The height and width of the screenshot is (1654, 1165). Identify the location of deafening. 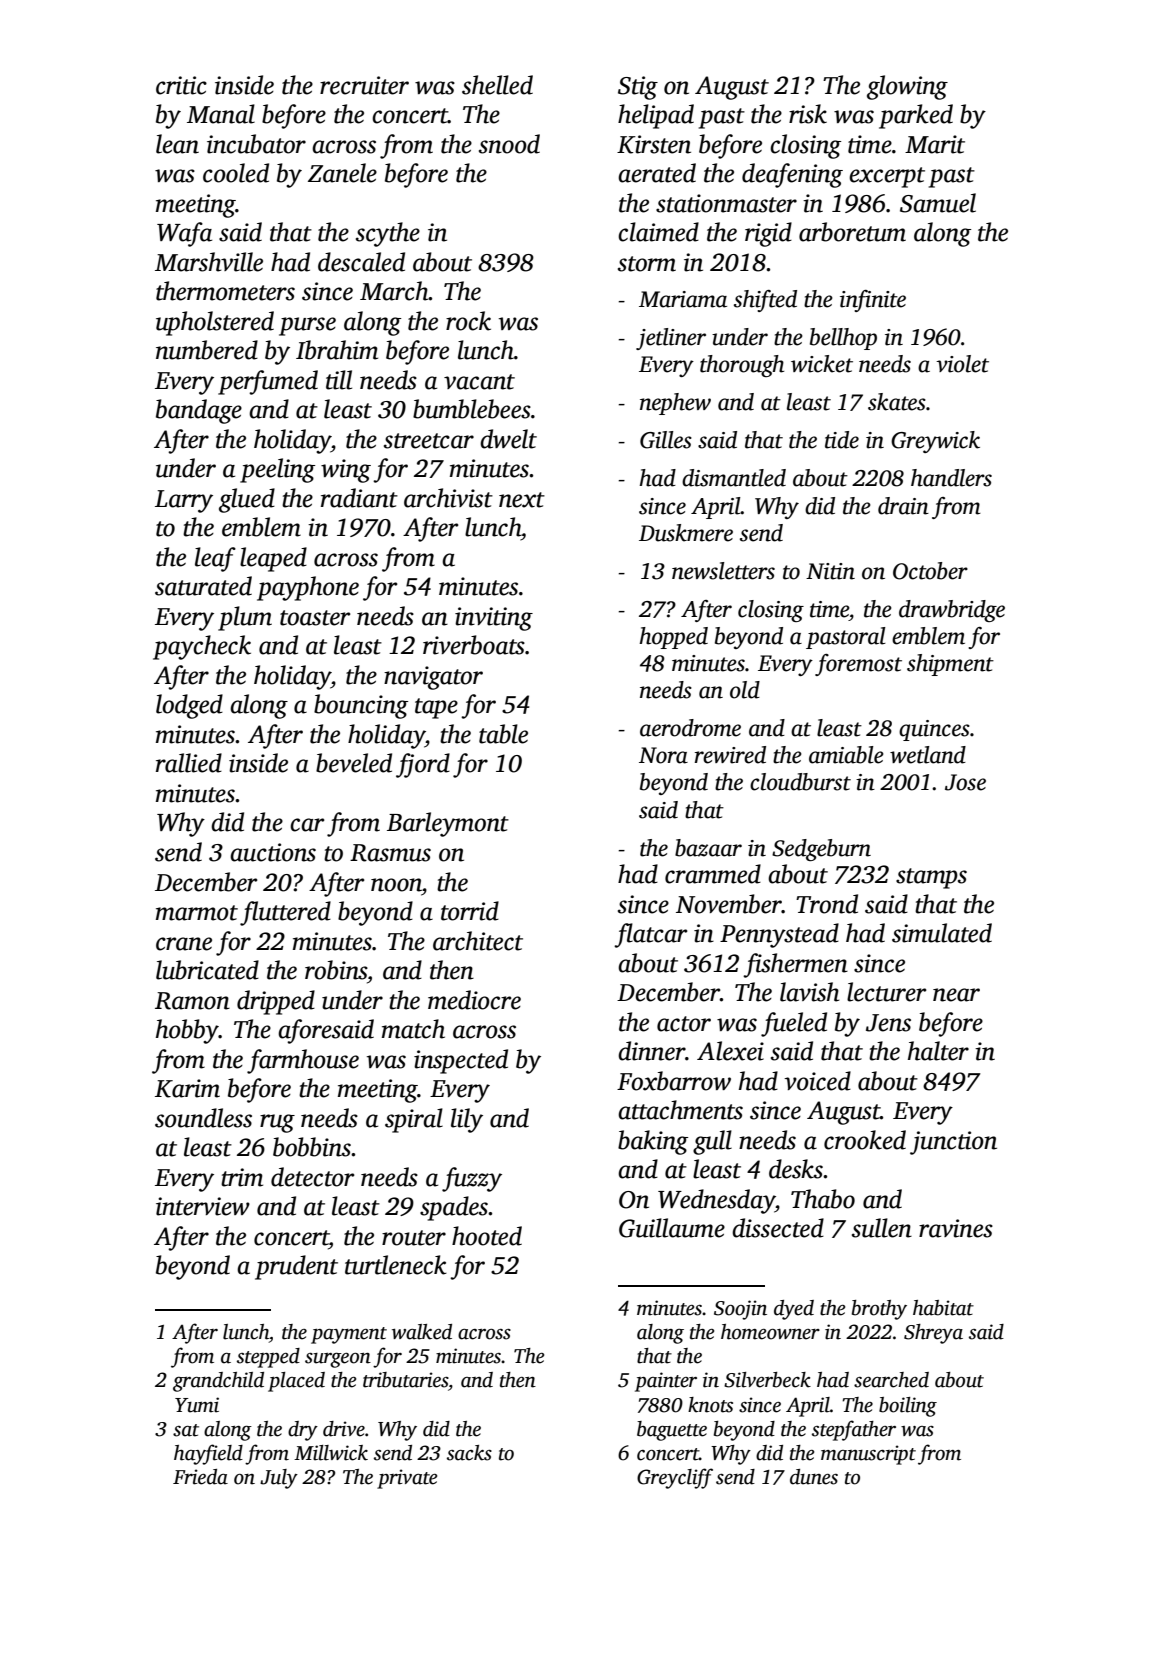
(792, 175).
